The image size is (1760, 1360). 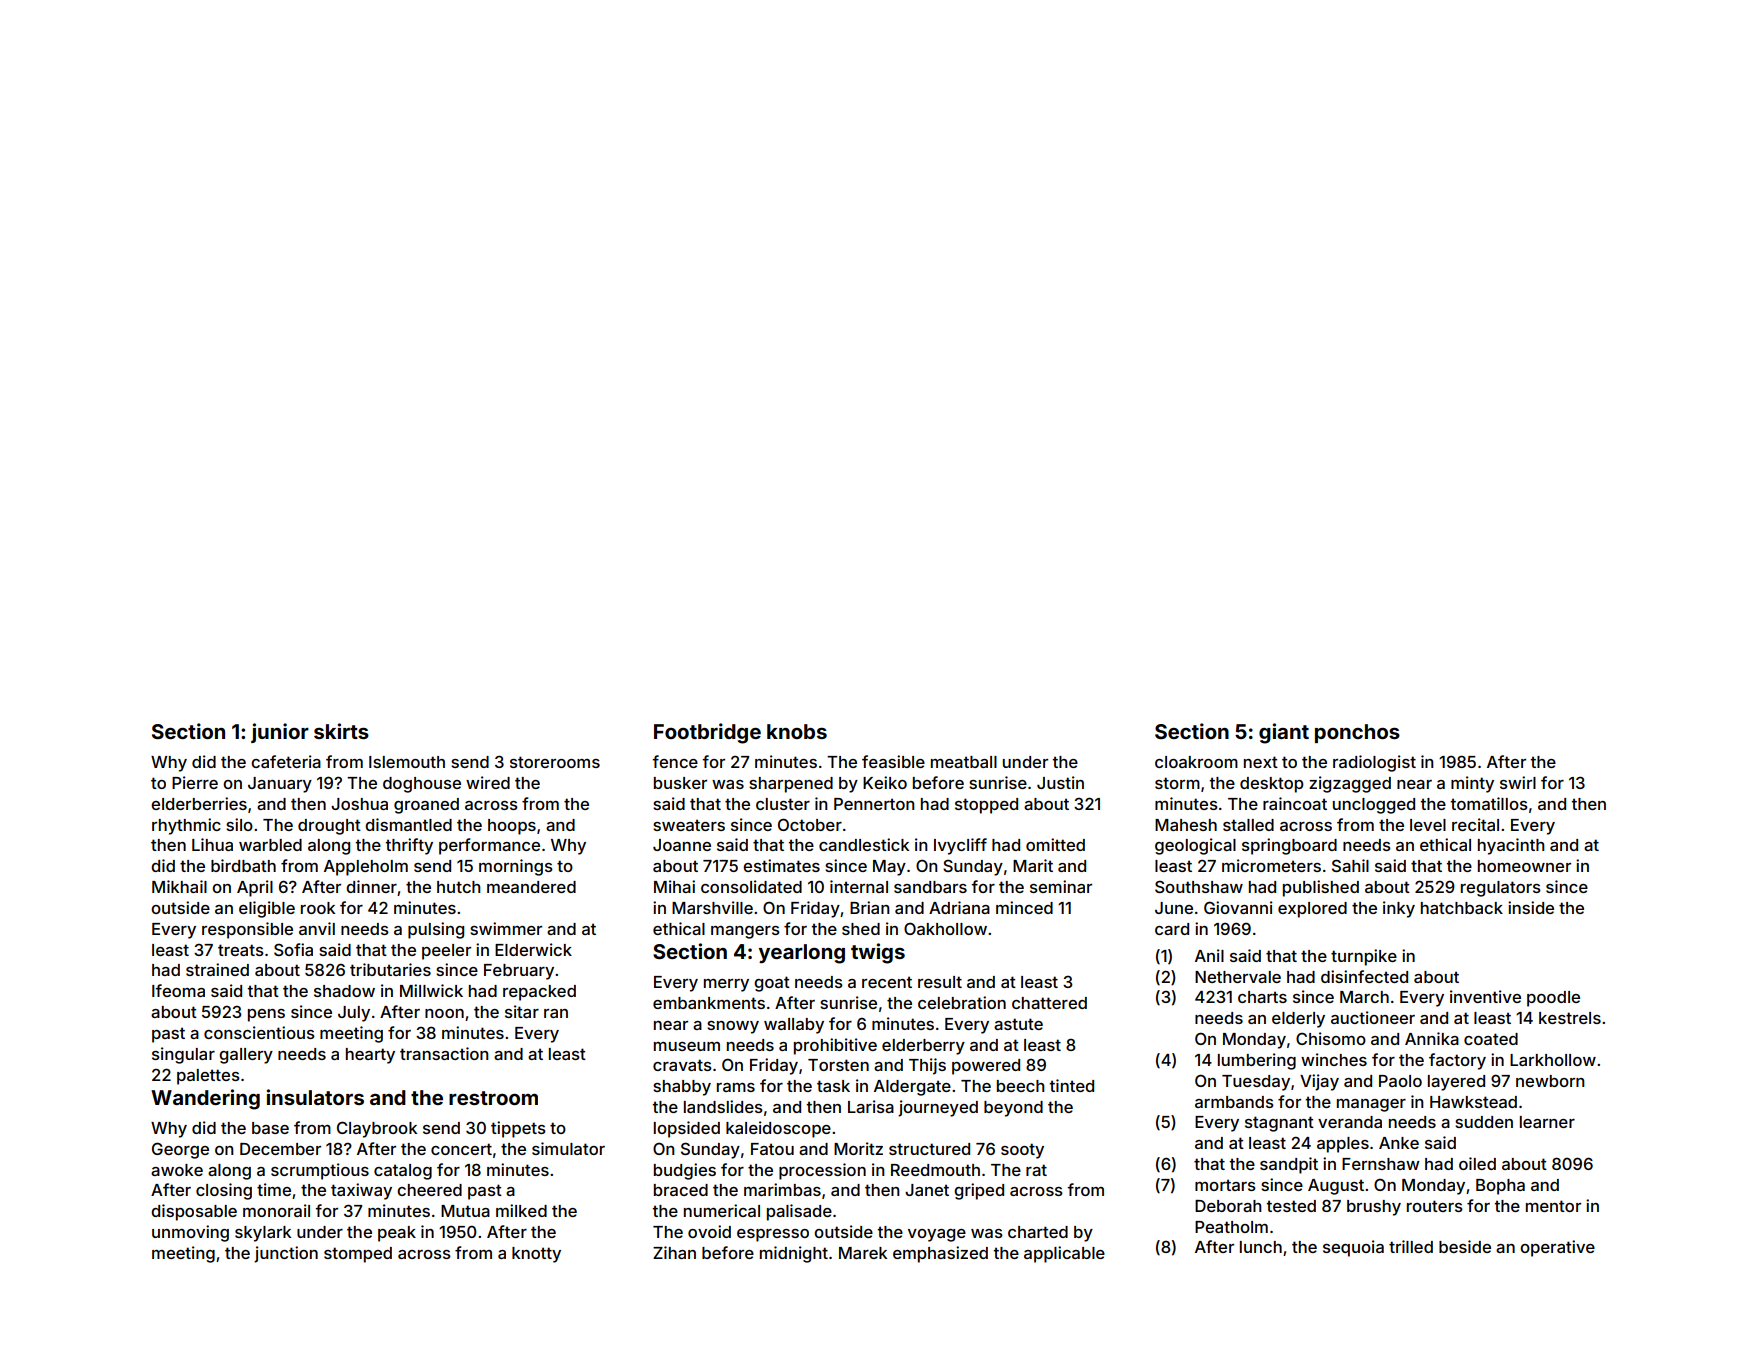 What do you see at coordinates (208, 1077) in the page?
I see `palettes` at bounding box center [208, 1077].
